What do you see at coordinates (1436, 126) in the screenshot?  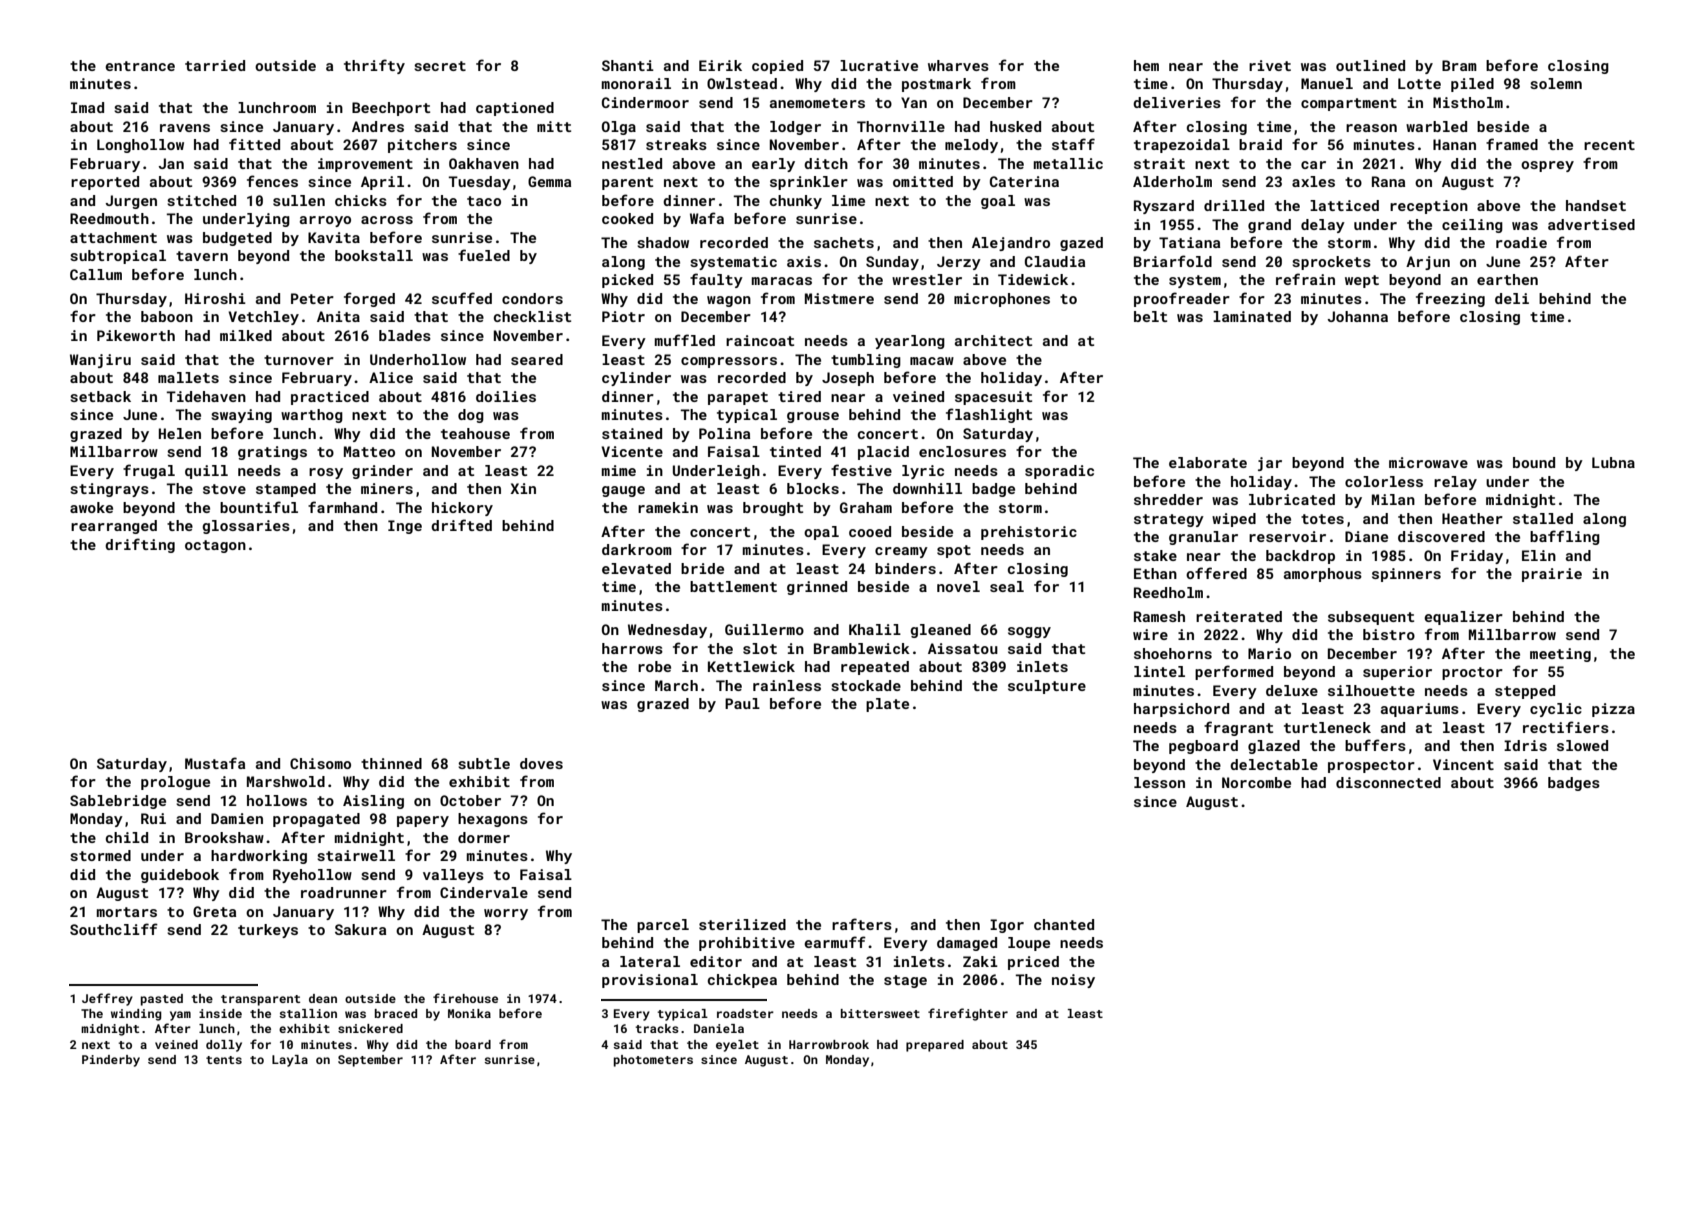 I see `warbled` at bounding box center [1436, 126].
